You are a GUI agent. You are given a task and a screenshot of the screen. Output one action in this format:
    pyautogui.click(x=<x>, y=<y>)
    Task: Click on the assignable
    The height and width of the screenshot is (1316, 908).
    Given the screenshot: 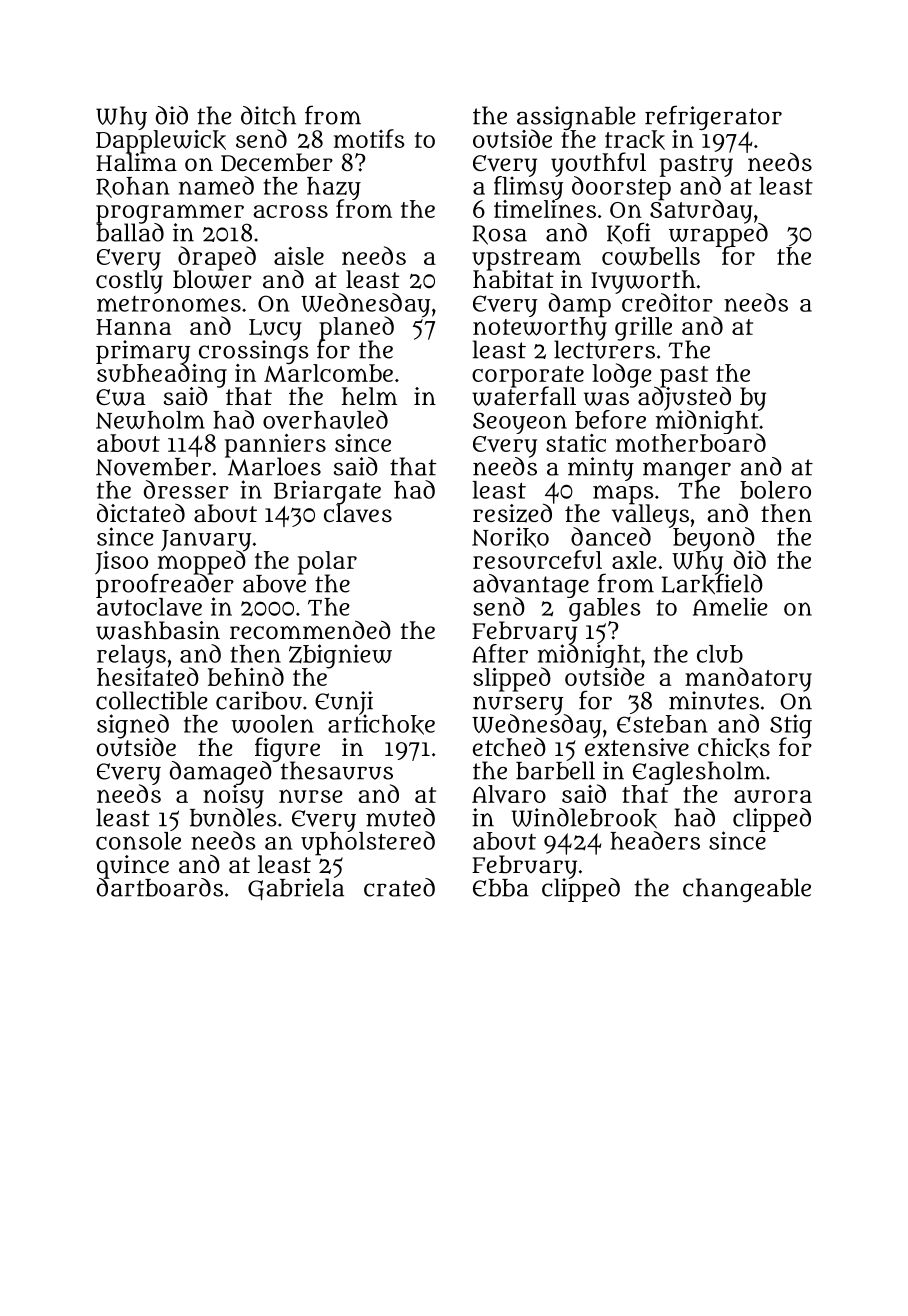 What is the action you would take?
    pyautogui.click(x=576, y=118)
